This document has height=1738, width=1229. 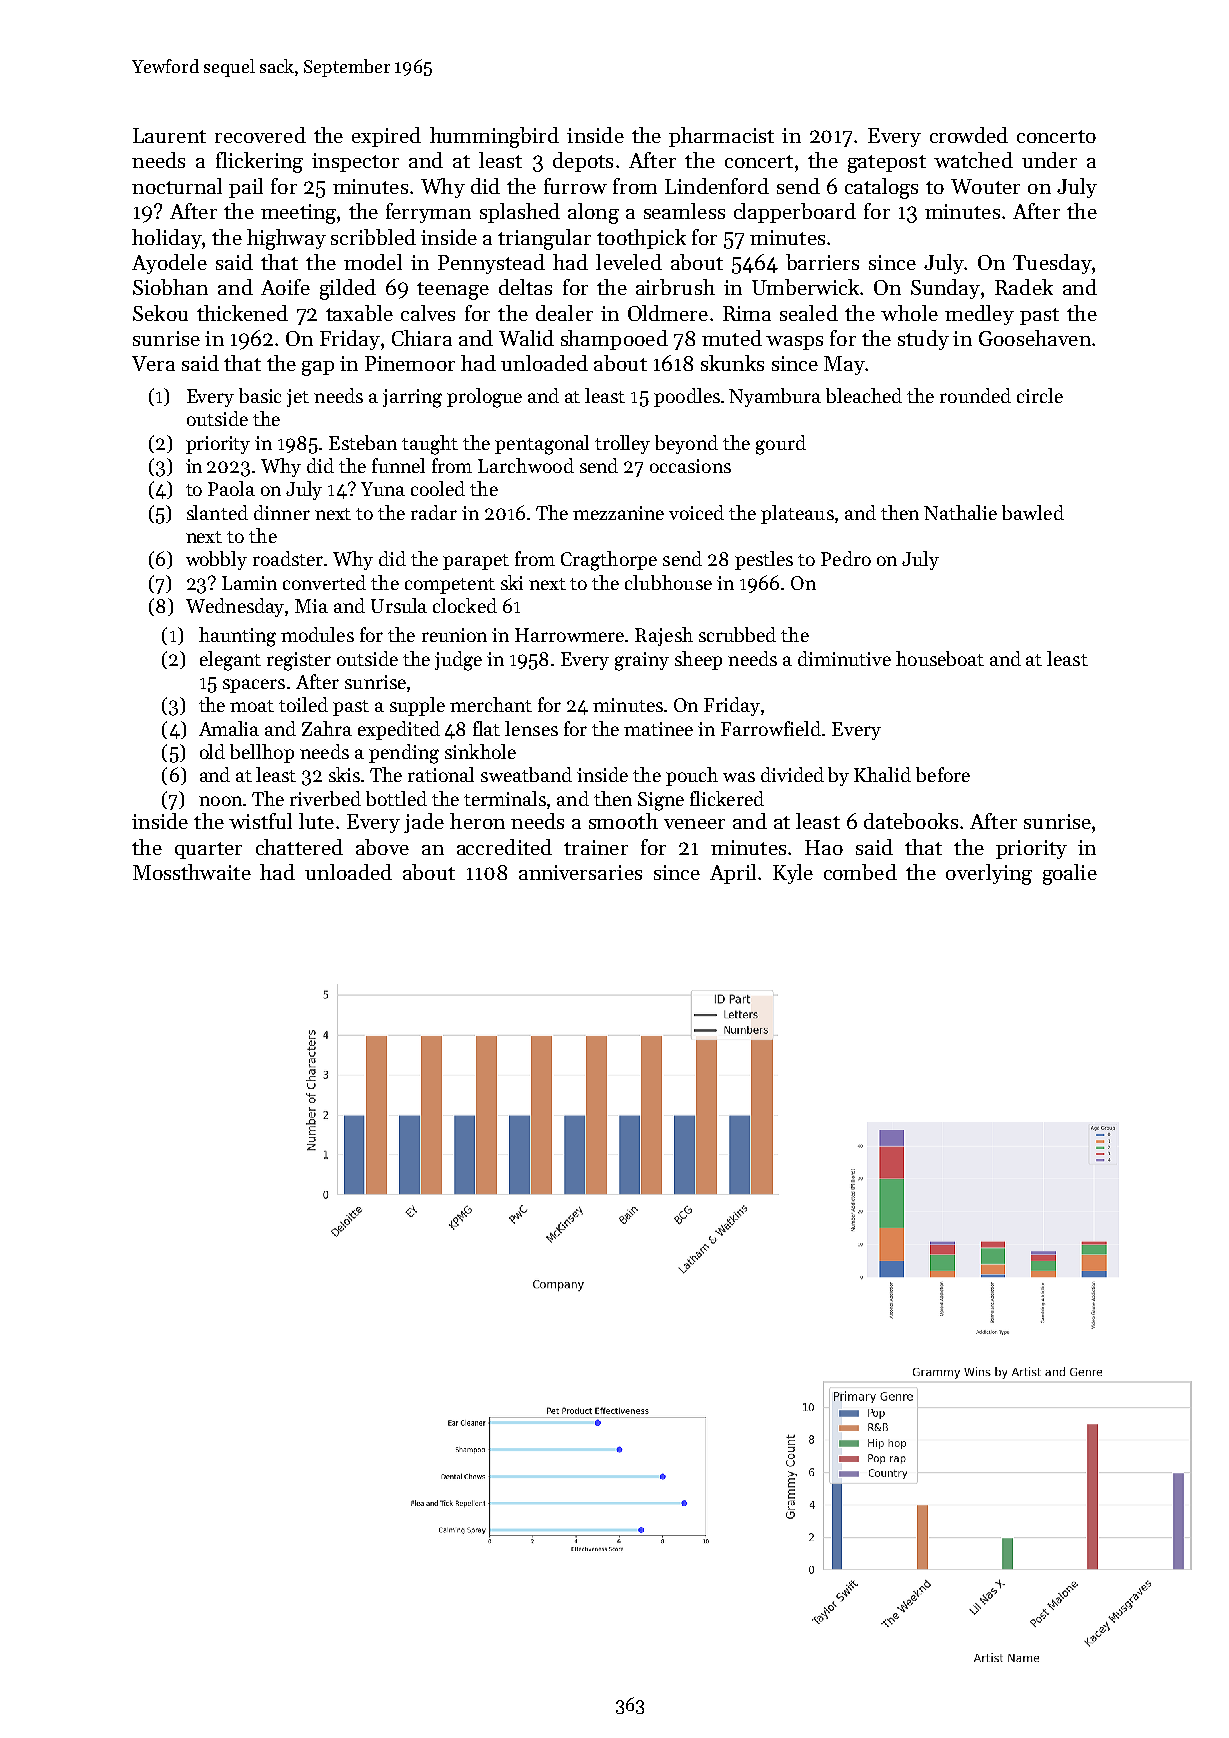 What do you see at coordinates (363, 442) in the document?
I see `Esteban` at bounding box center [363, 442].
